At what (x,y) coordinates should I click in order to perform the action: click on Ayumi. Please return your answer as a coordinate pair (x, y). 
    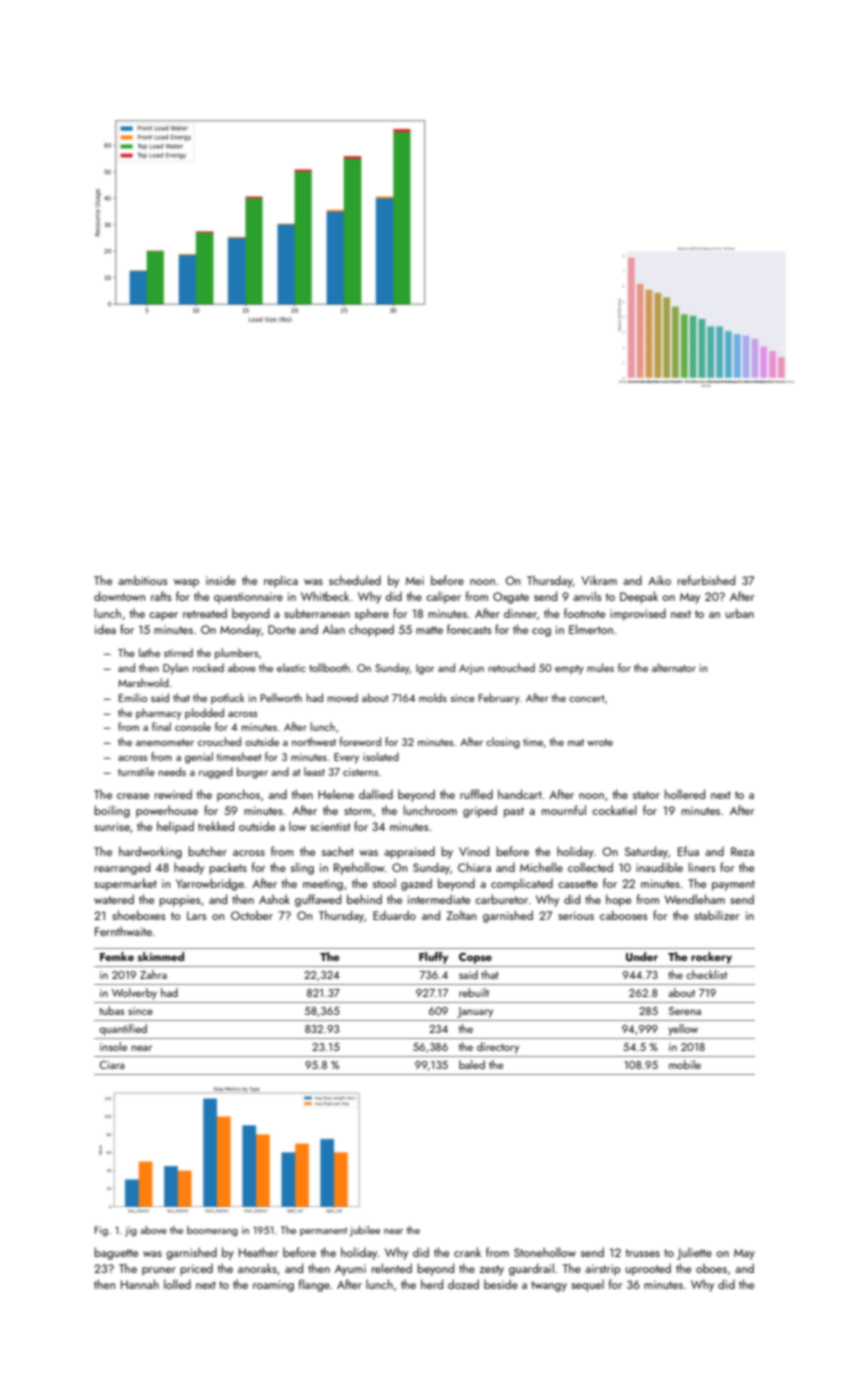
    Looking at the image, I should click on (350, 1270).
